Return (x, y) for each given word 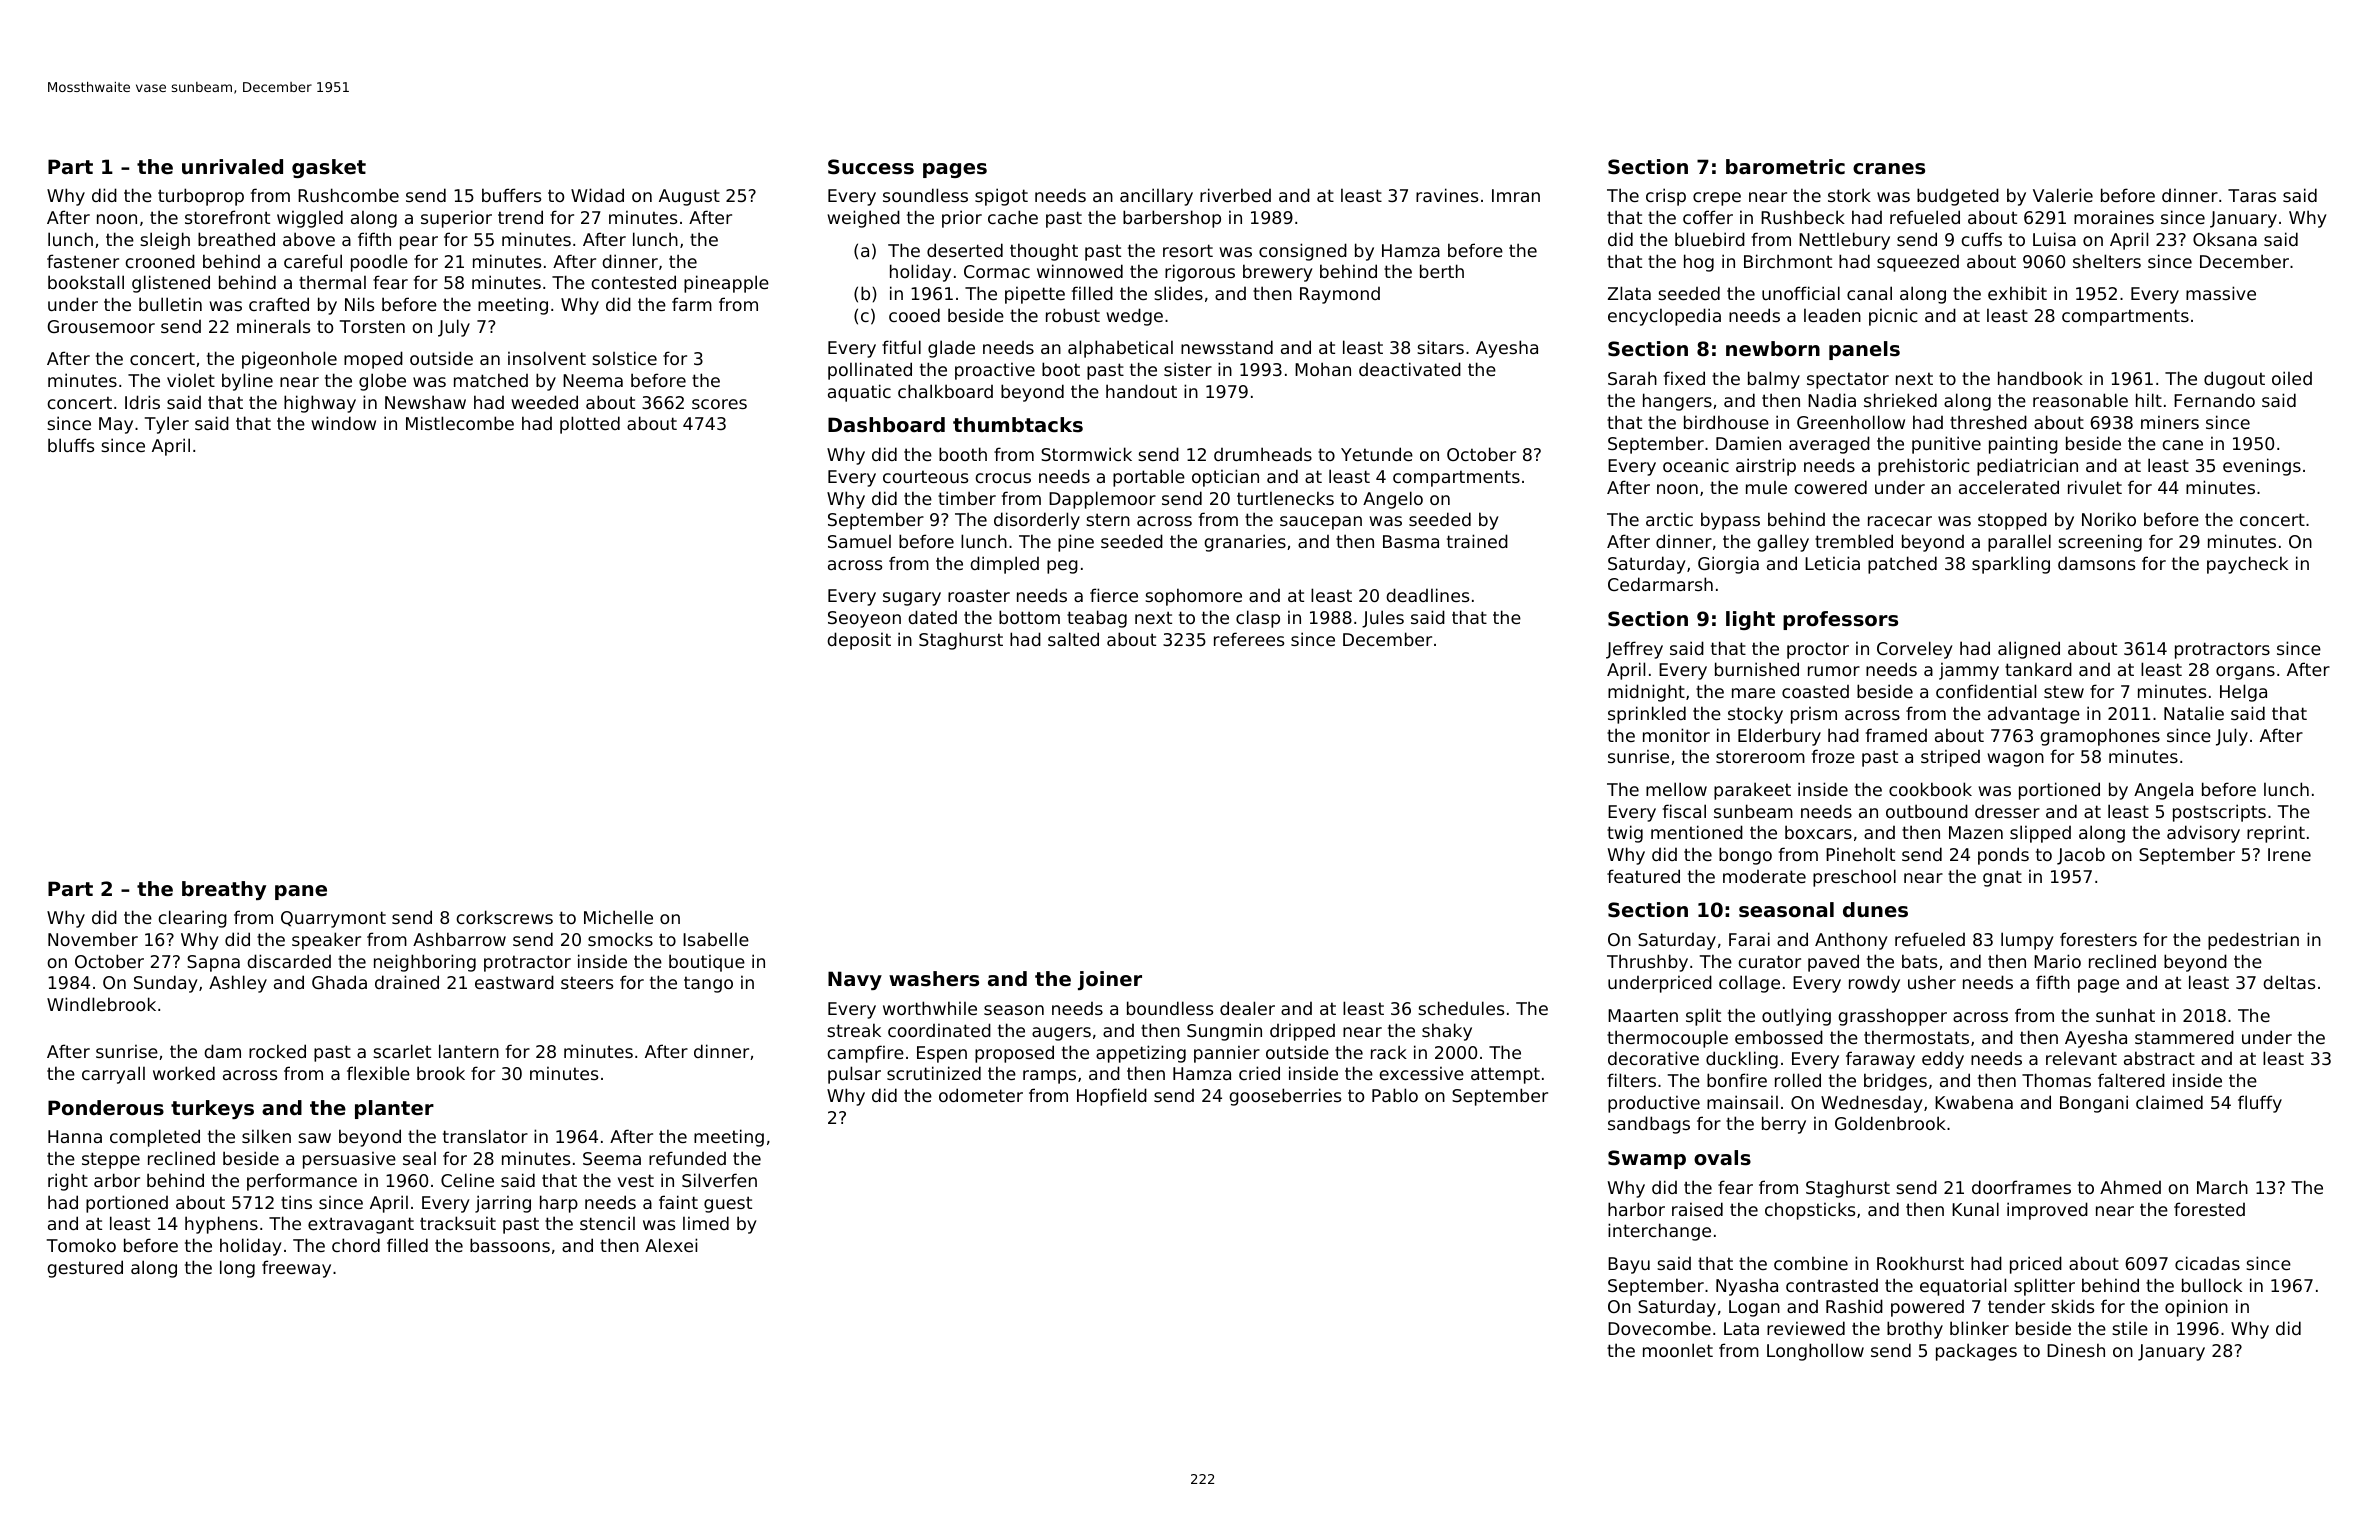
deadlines (1427, 595)
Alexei (671, 1245)
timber (967, 498)
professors (1840, 620)
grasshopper (1892, 1017)
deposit (859, 641)
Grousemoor (101, 326)
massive (2221, 293)
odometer (981, 1095)
